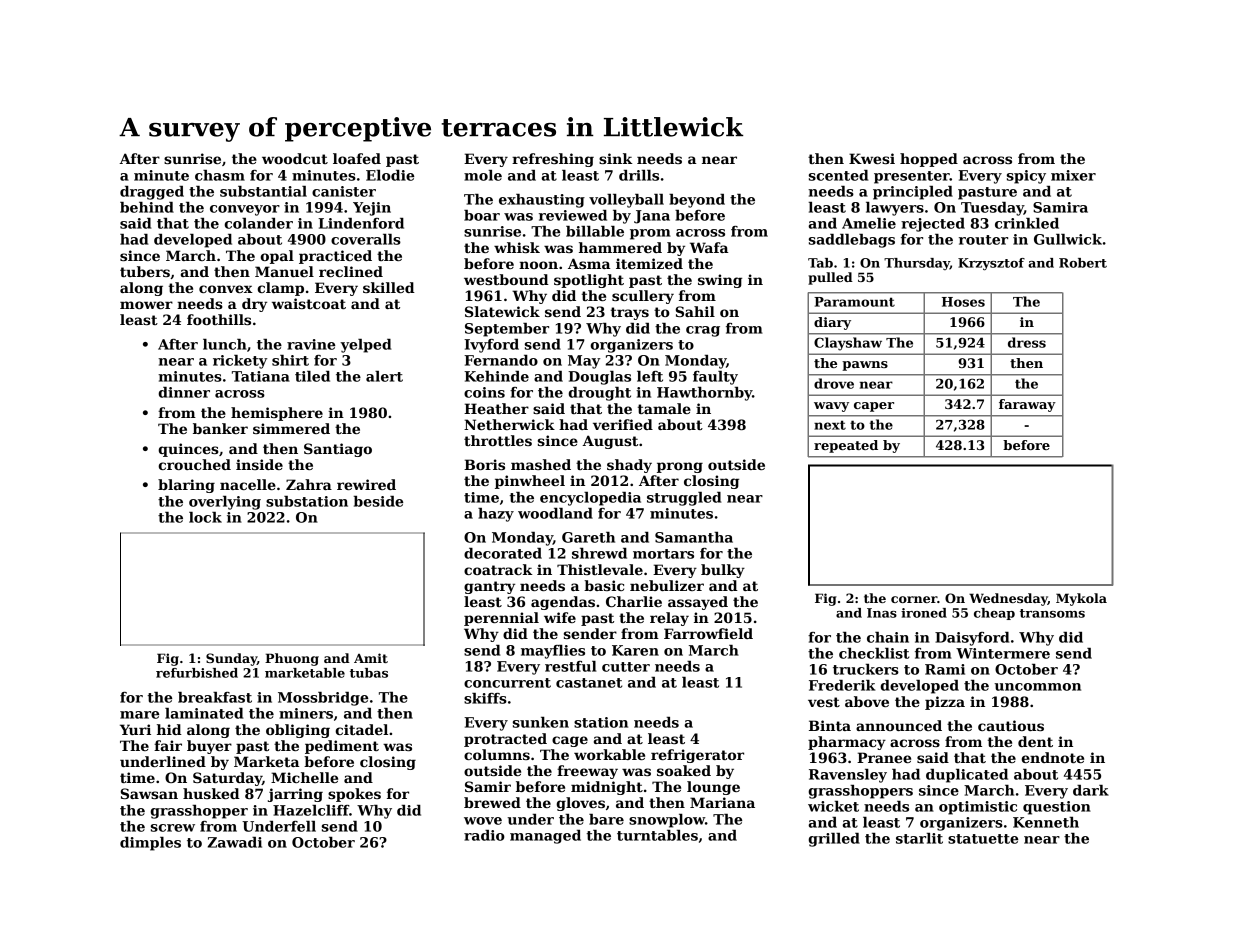 The height and width of the screenshot is (952, 1233). What do you see at coordinates (1081, 599) in the screenshot?
I see `Mykola` at bounding box center [1081, 599].
